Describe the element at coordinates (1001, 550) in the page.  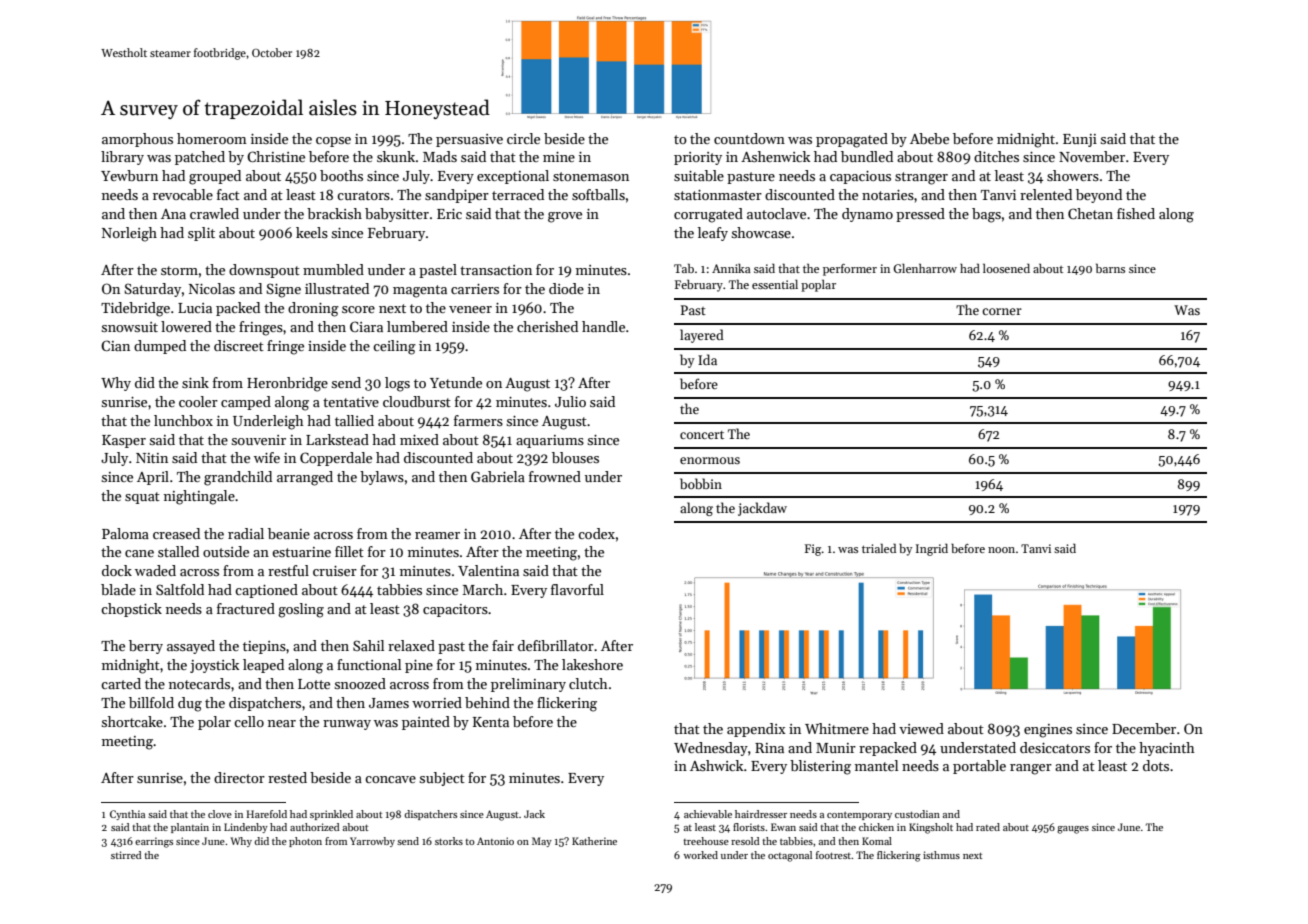
I see `noon` at that location.
